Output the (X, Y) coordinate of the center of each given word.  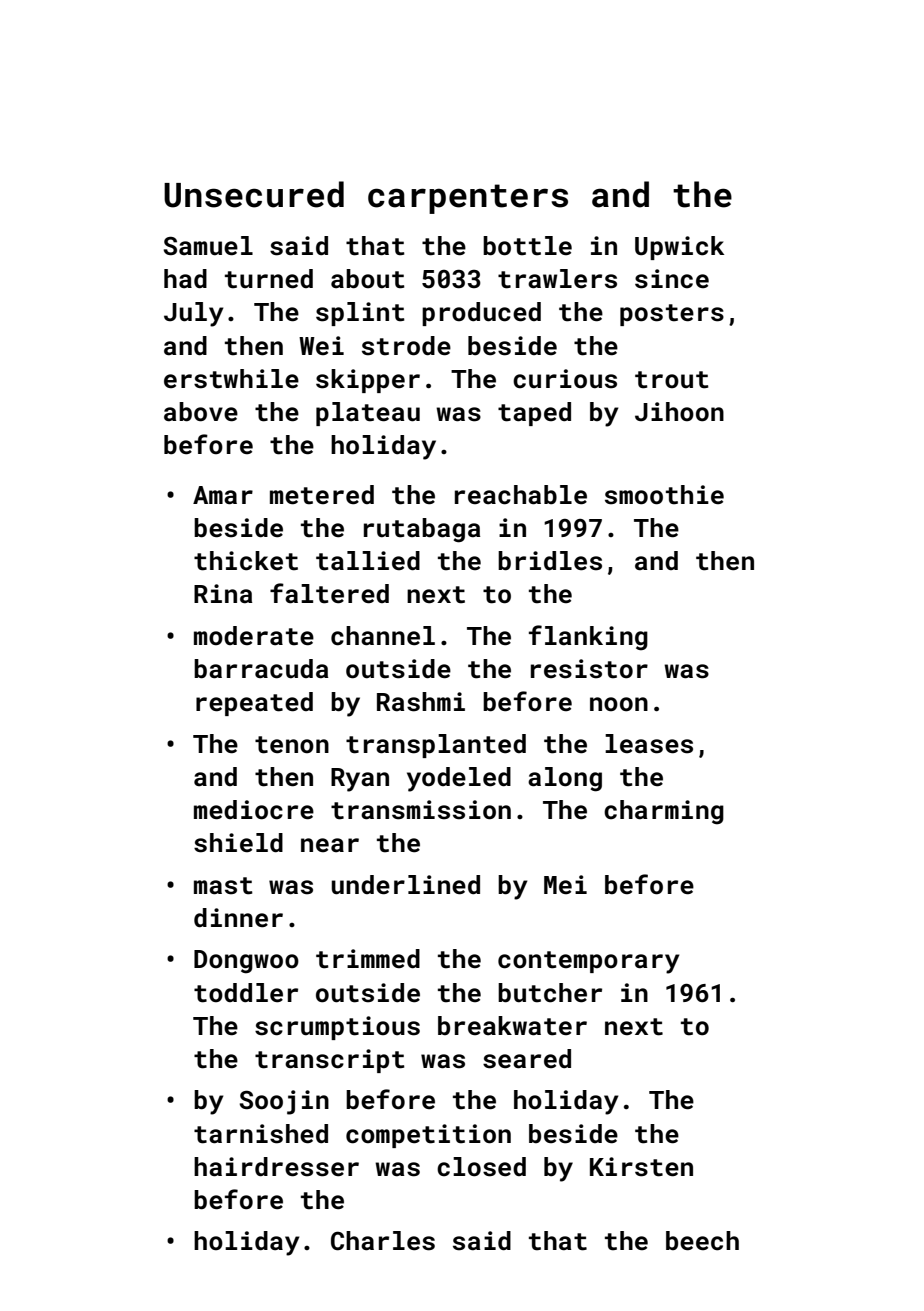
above (201, 412)
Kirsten (641, 1167)
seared (527, 1059)
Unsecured (254, 194)
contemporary (589, 962)
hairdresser (276, 1167)
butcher (550, 993)
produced (481, 314)
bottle (527, 246)
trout (672, 380)
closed (481, 1167)
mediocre (254, 810)
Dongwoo (246, 962)
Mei (565, 884)
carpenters (468, 199)
